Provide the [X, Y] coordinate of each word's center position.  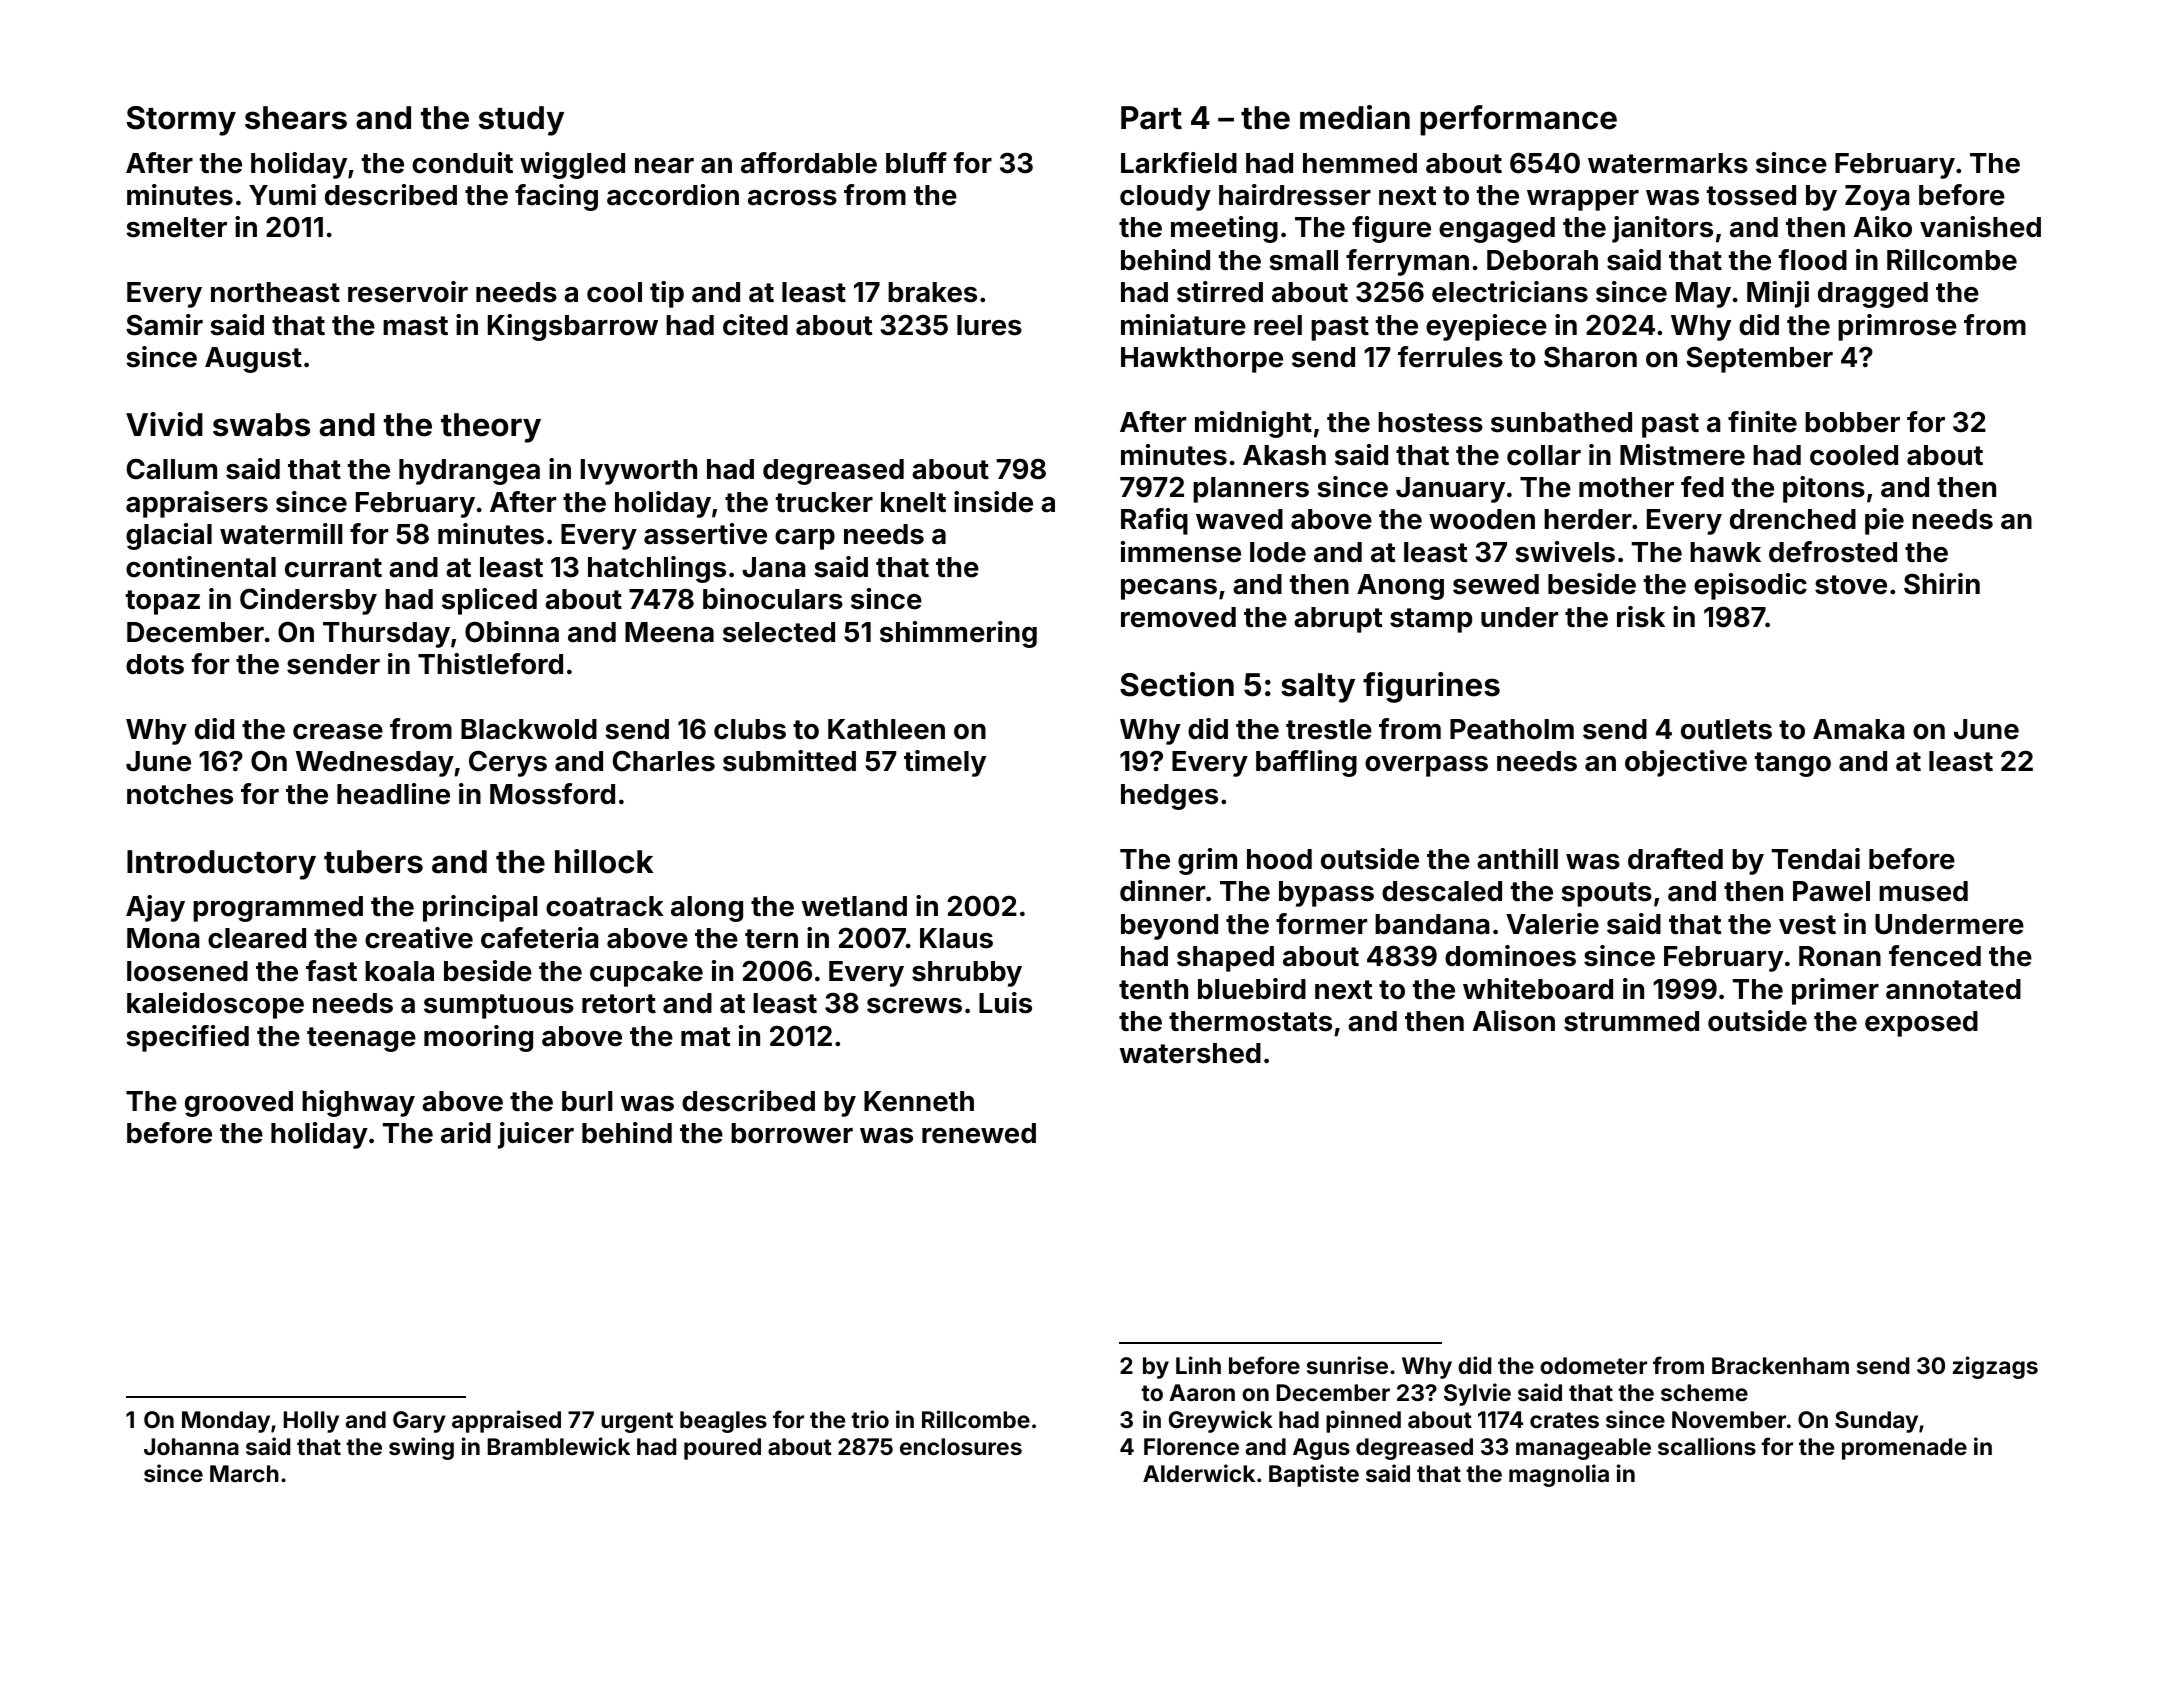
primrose [1897, 327]
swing [421, 1448]
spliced [489, 601]
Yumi [282, 194]
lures [989, 325]
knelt [913, 502]
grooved [239, 1104]
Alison [1514, 1021]
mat [705, 1037]
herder [1588, 519]
